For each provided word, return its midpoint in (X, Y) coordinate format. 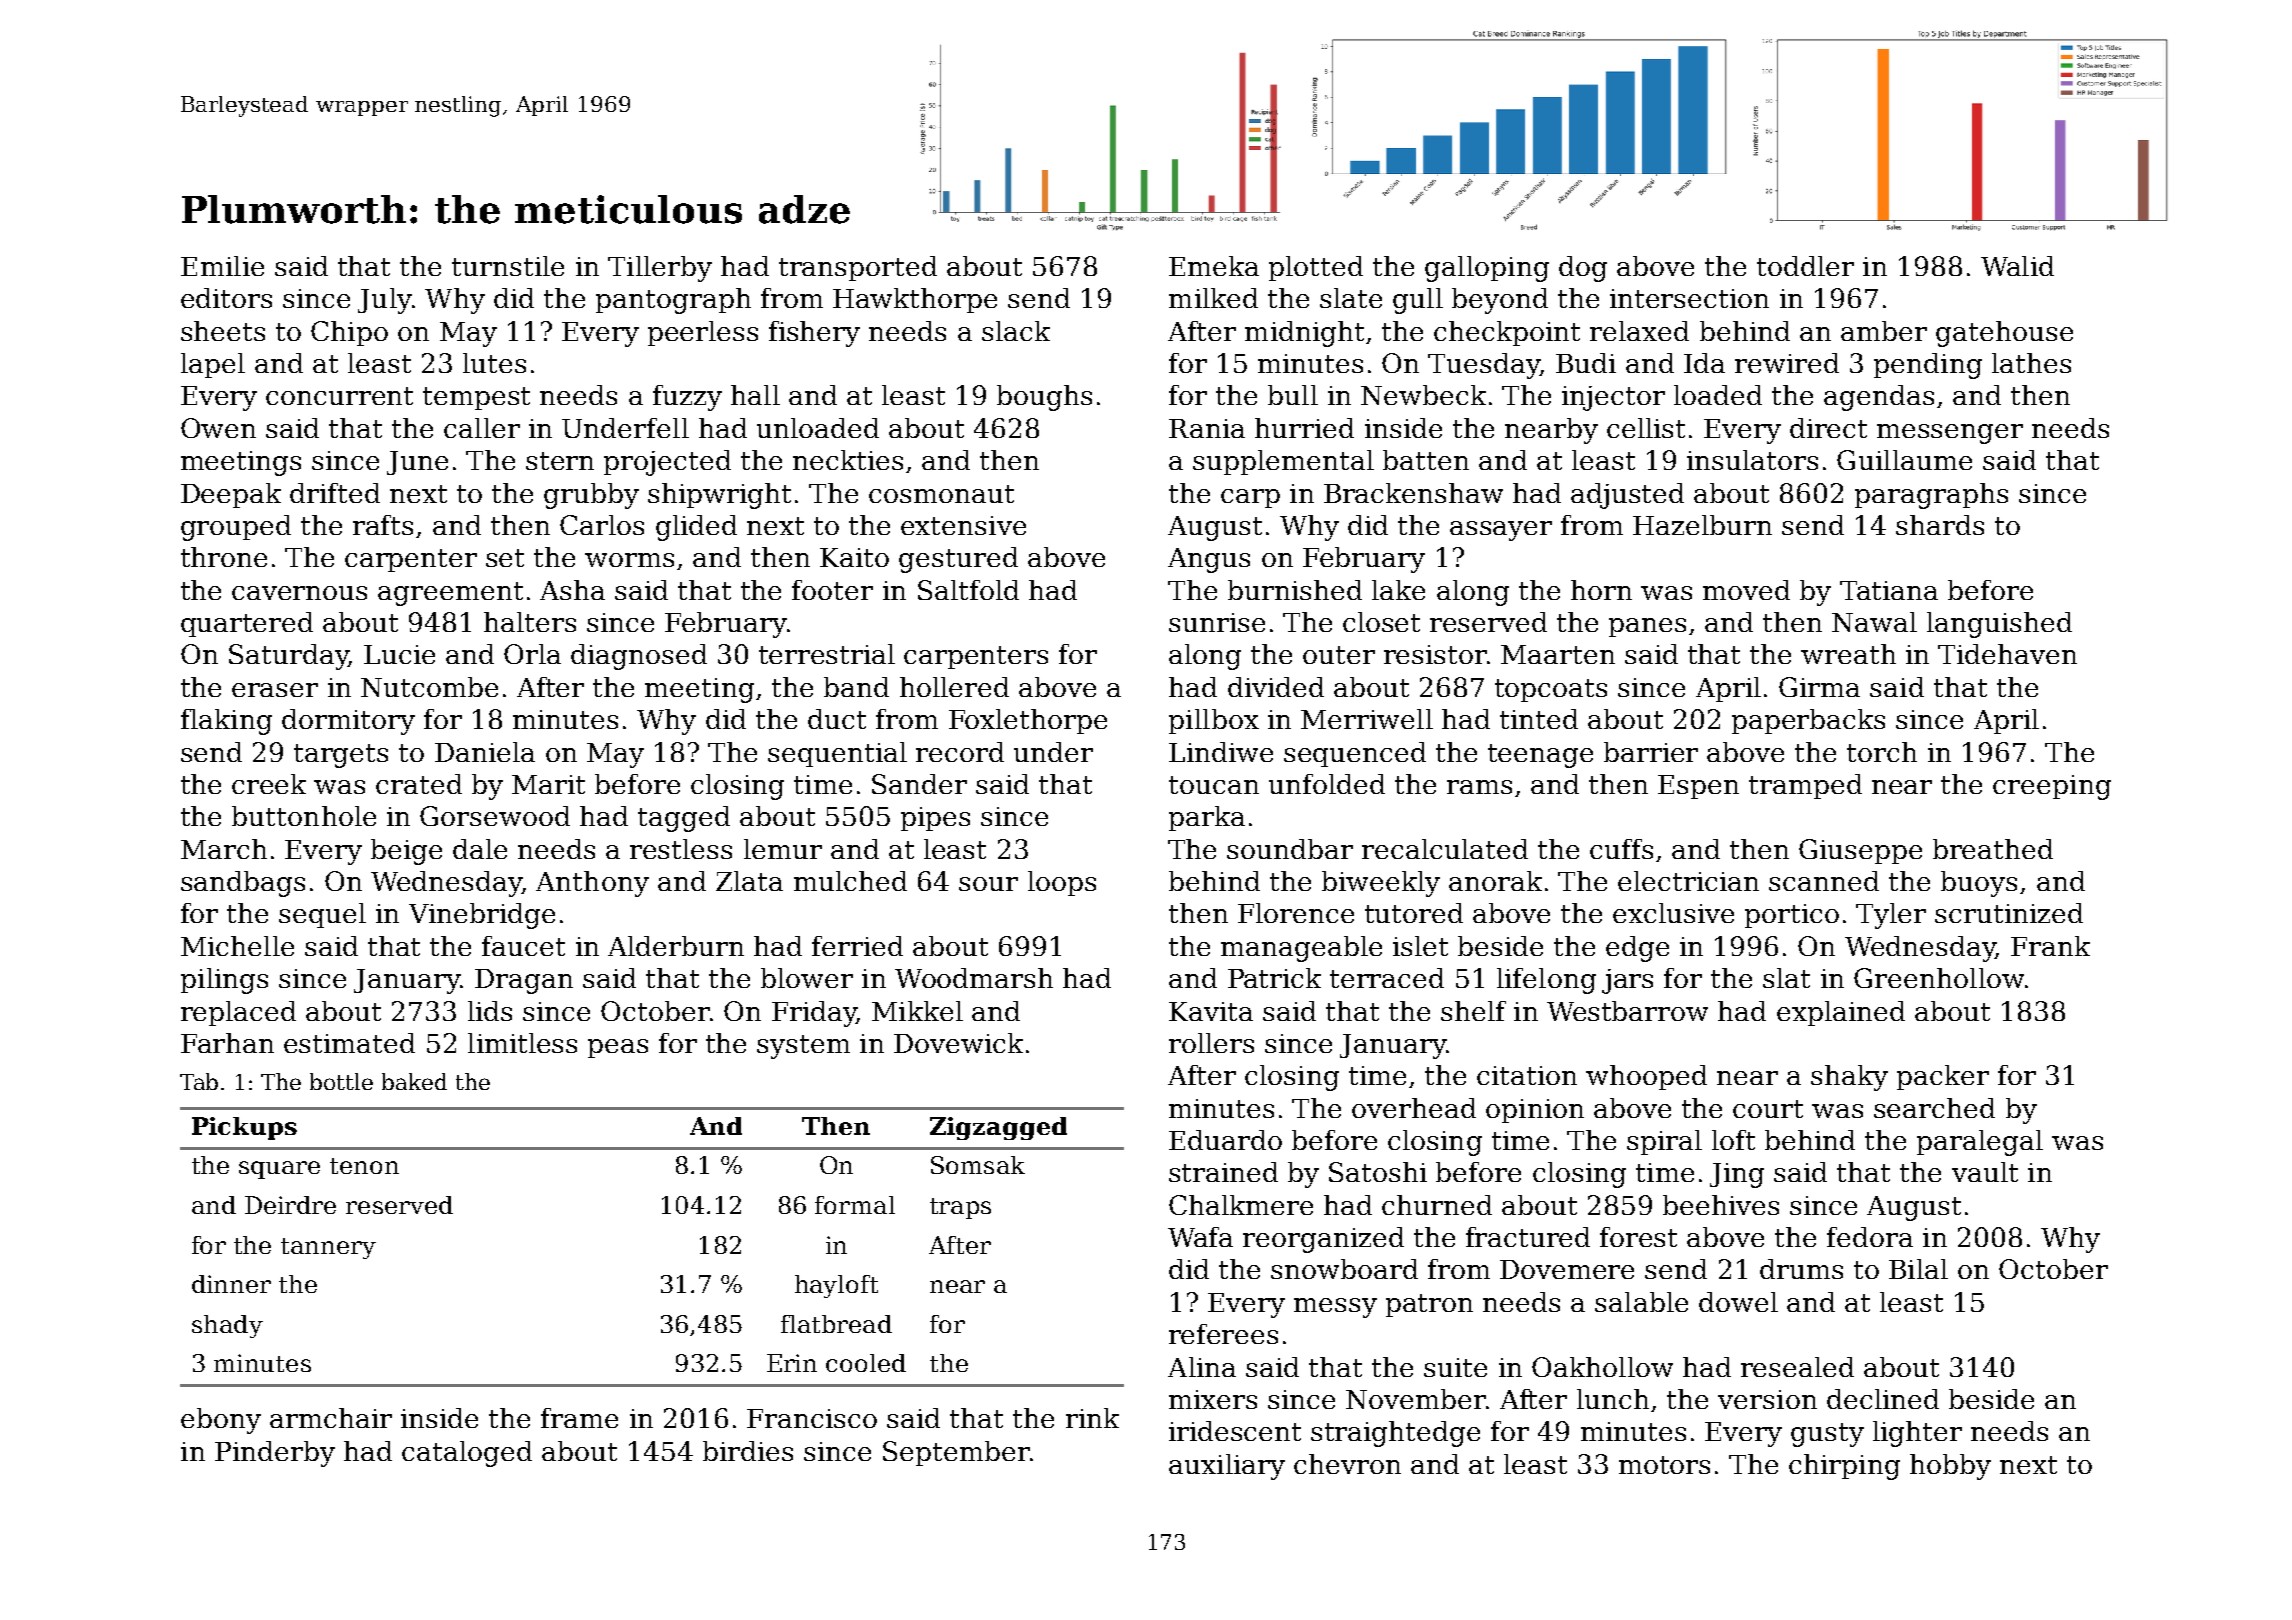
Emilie (222, 266)
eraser (275, 690)
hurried (1304, 428)
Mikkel (917, 1011)
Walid (2017, 266)
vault (1985, 1172)
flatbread (836, 1324)
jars (1627, 981)
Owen (218, 428)
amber (1884, 331)
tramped (1805, 786)
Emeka (1214, 266)
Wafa (1200, 1237)
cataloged (467, 1454)
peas (618, 1048)
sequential (837, 754)
